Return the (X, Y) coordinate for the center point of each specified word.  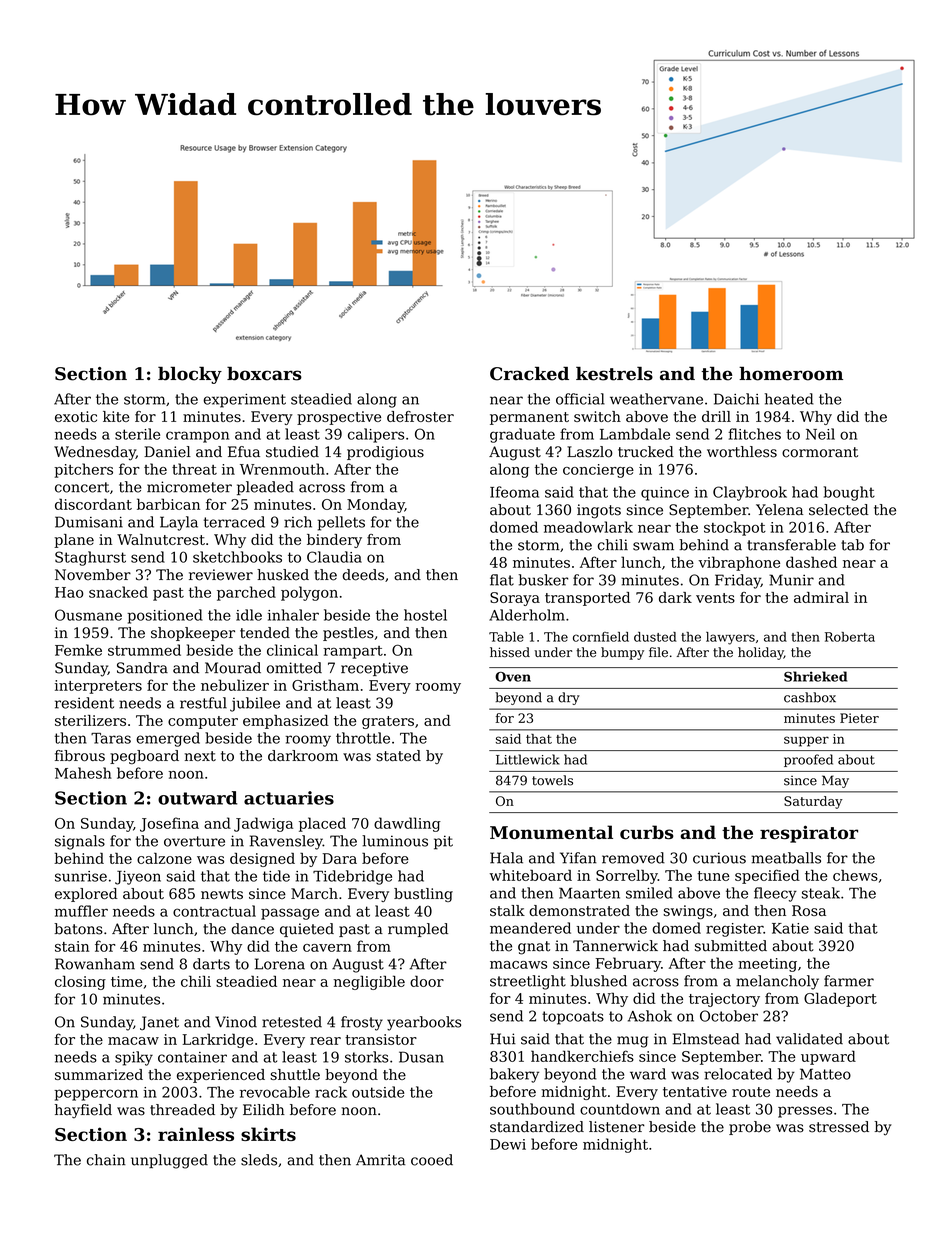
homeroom (791, 373)
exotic (76, 416)
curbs (647, 832)
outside (378, 1092)
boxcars (264, 373)
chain (106, 1160)
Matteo (825, 1074)
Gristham (325, 685)
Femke (78, 650)
